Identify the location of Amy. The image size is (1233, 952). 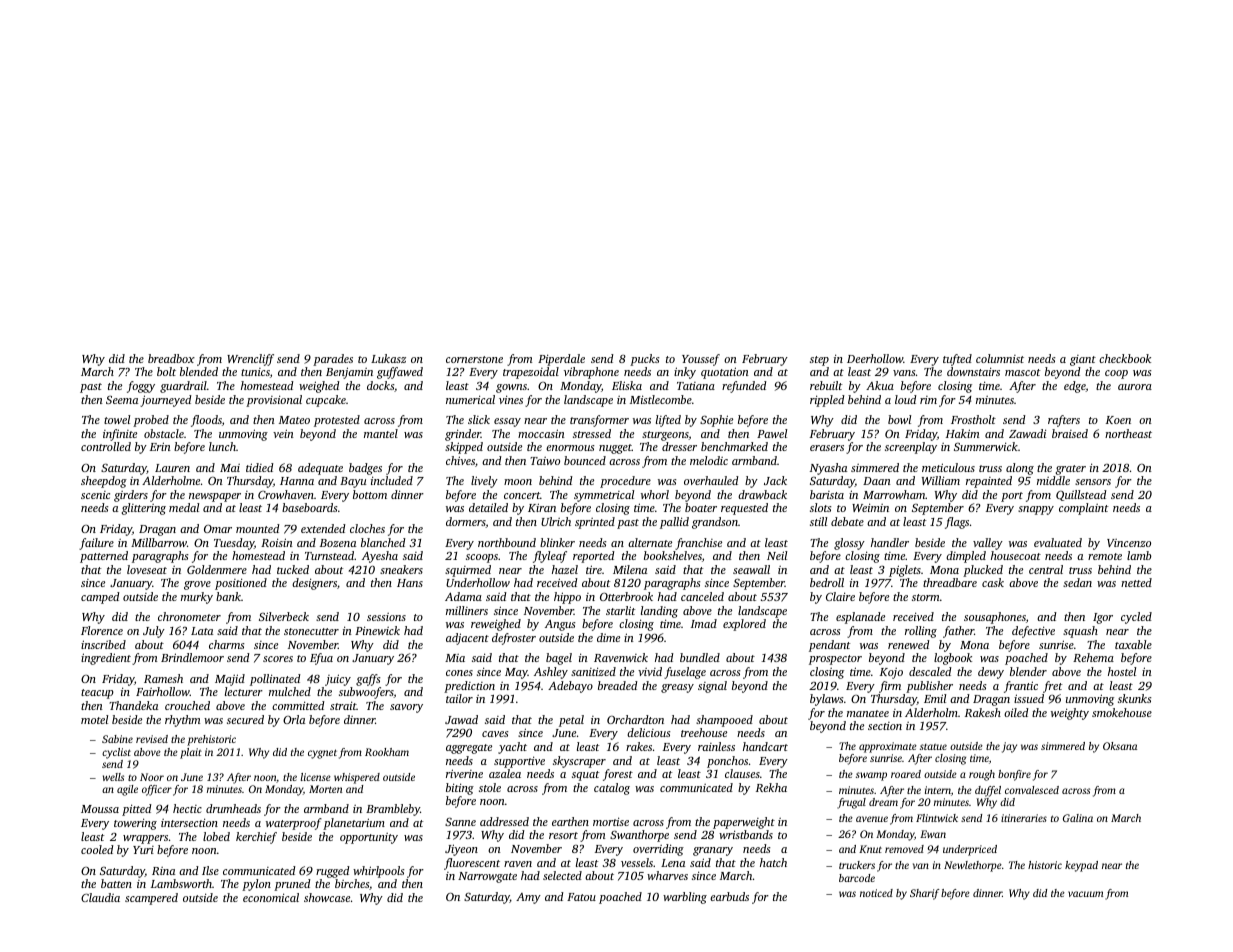
(528, 898).
